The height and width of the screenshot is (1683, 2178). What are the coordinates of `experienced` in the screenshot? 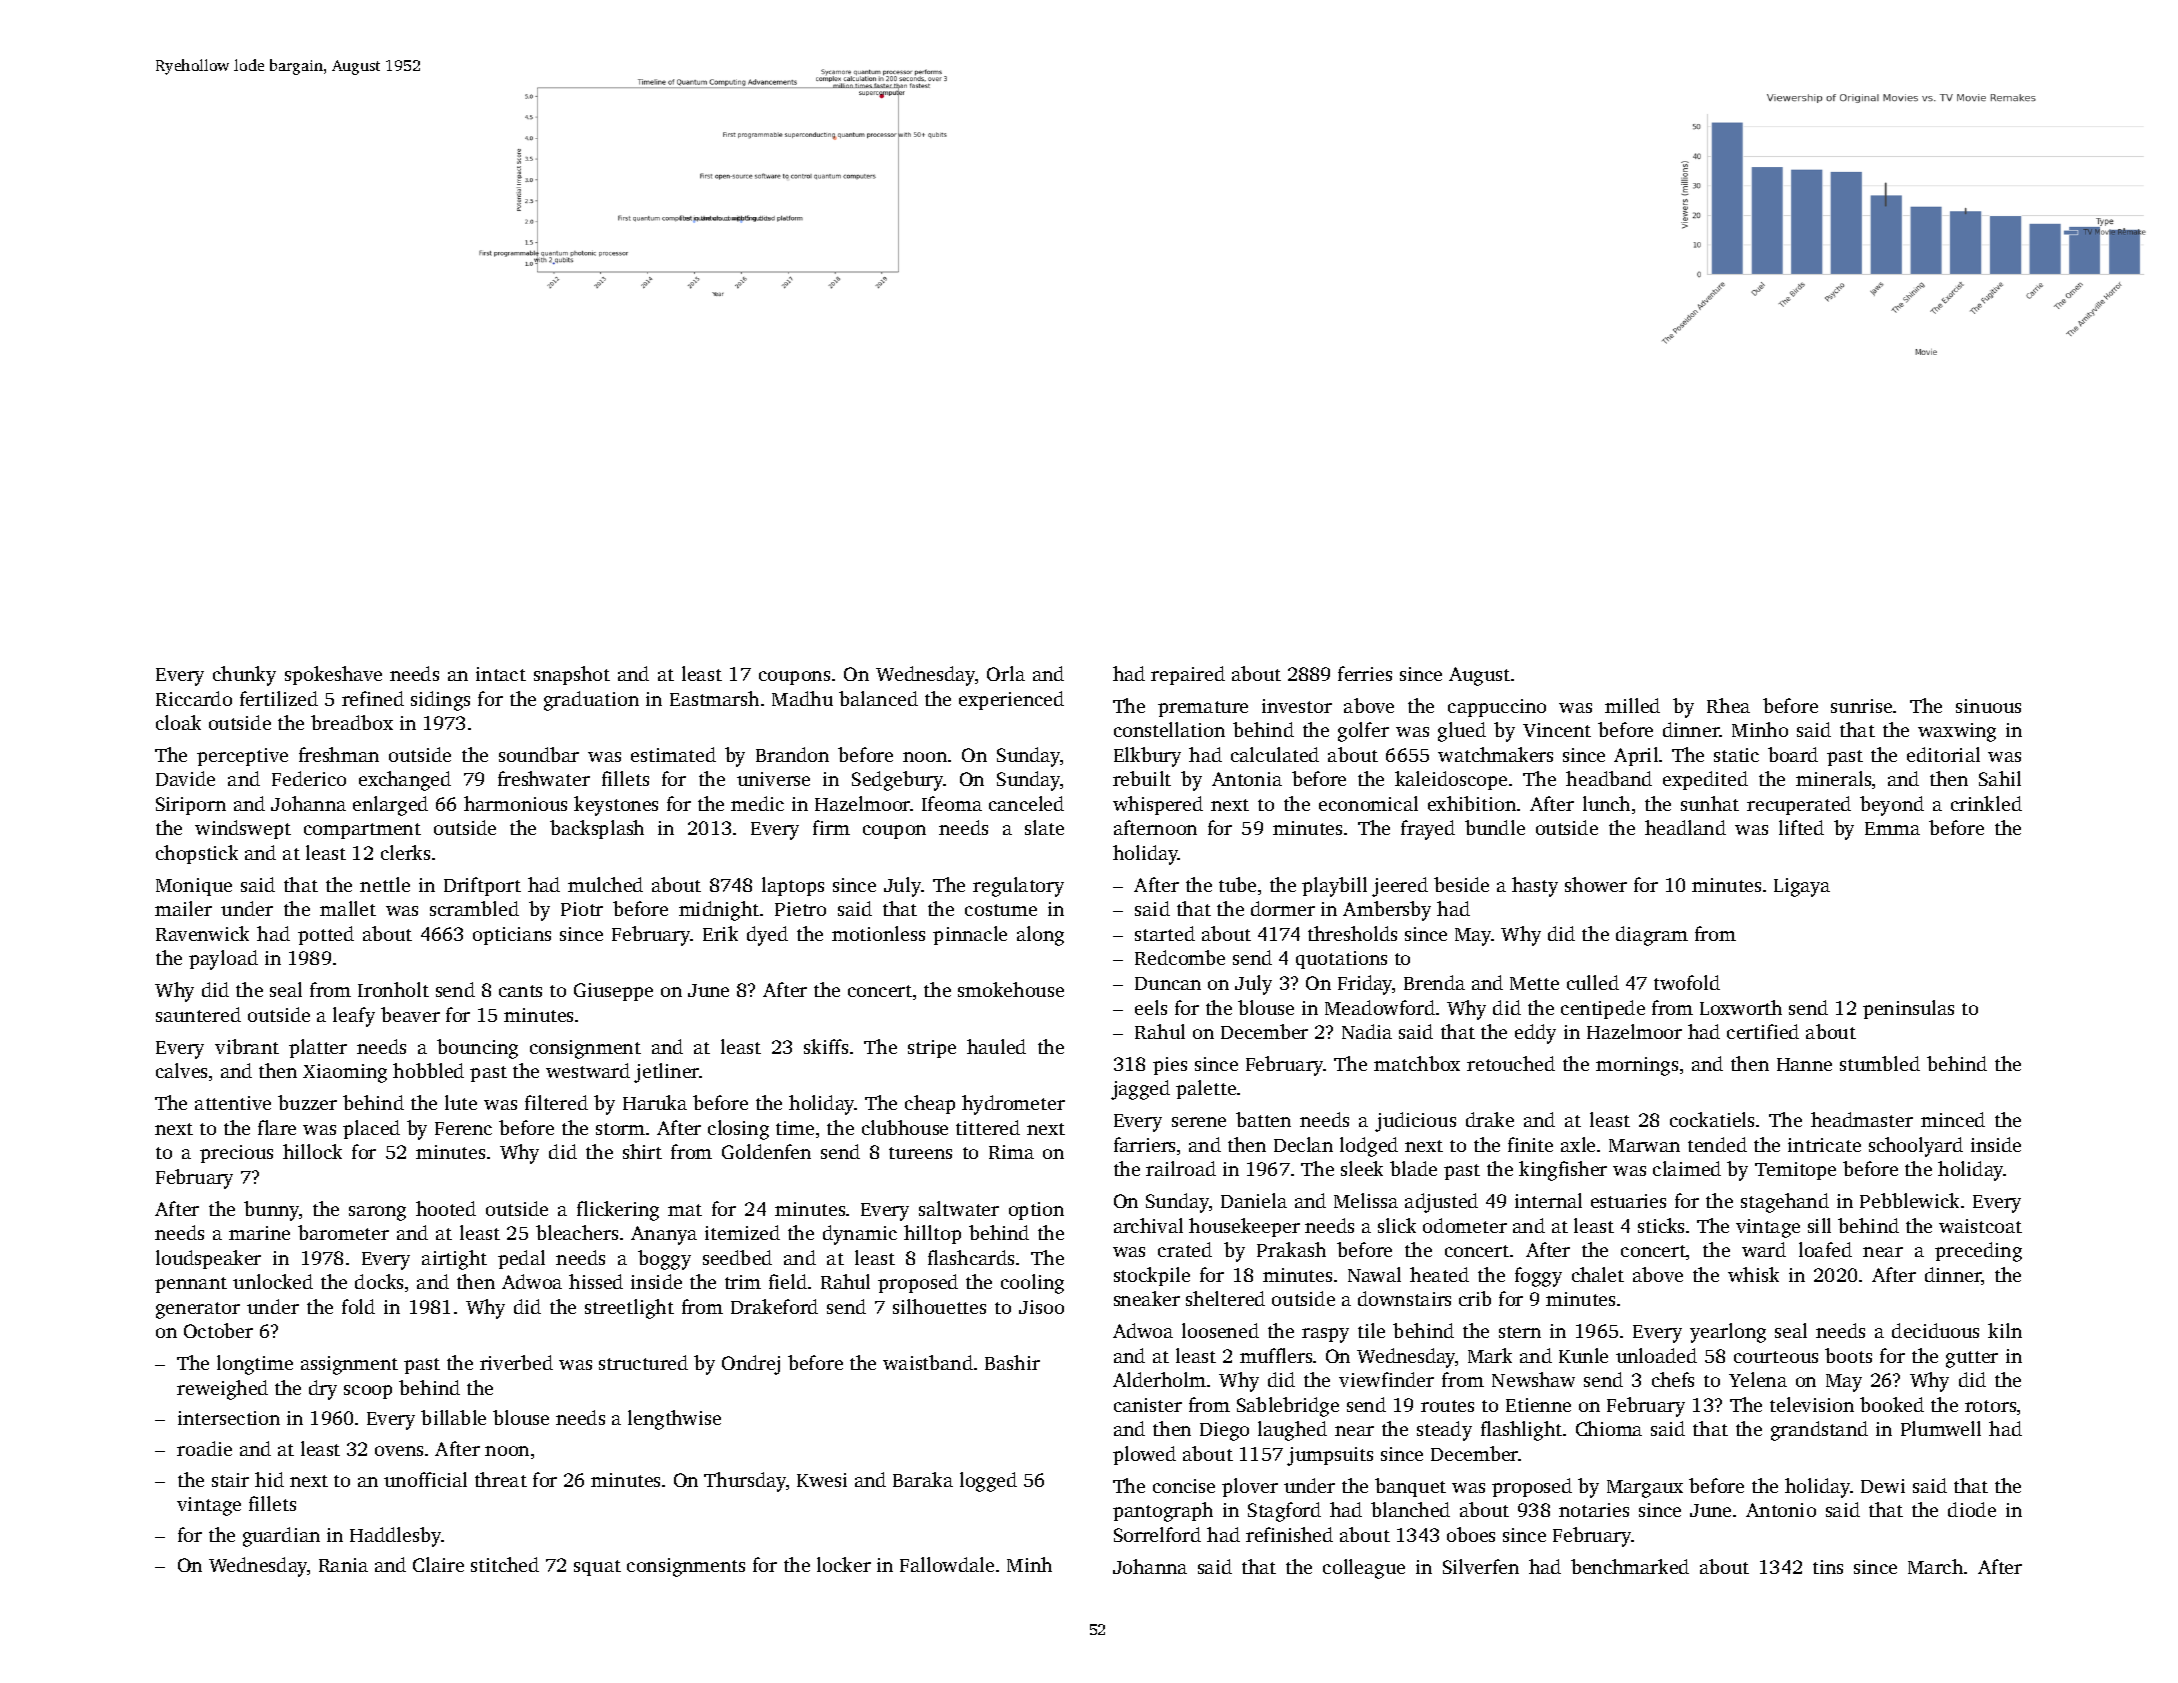 It's located at (1011, 700).
